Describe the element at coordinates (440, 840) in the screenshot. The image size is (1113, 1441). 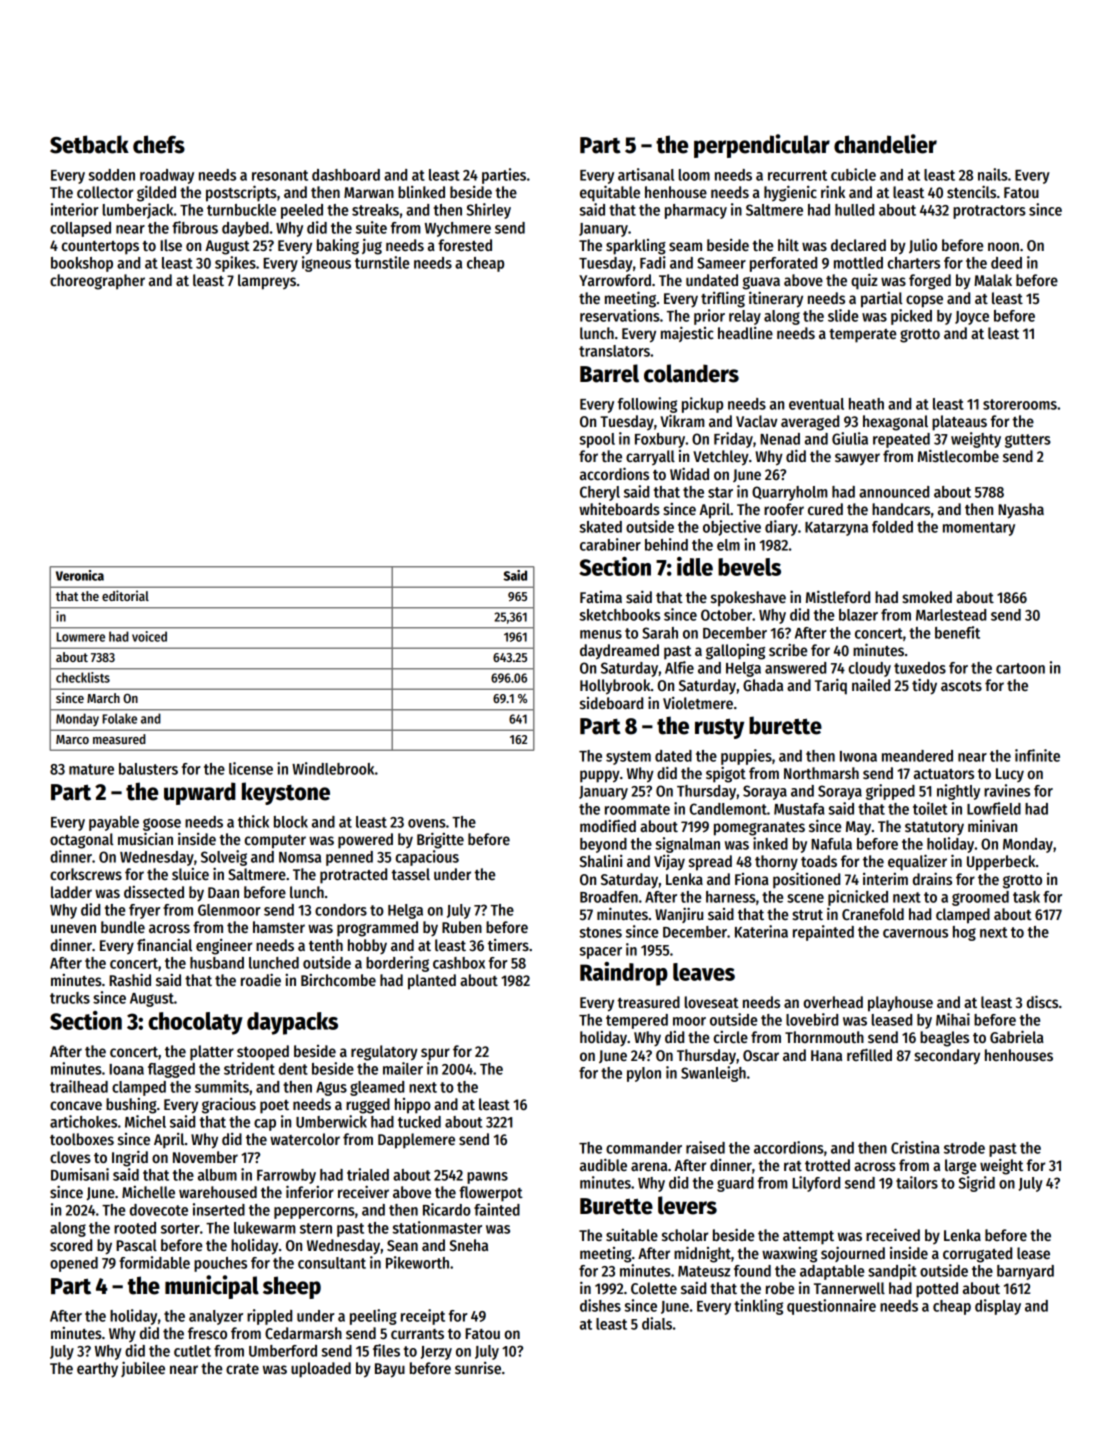
I see `Brigitte` at that location.
